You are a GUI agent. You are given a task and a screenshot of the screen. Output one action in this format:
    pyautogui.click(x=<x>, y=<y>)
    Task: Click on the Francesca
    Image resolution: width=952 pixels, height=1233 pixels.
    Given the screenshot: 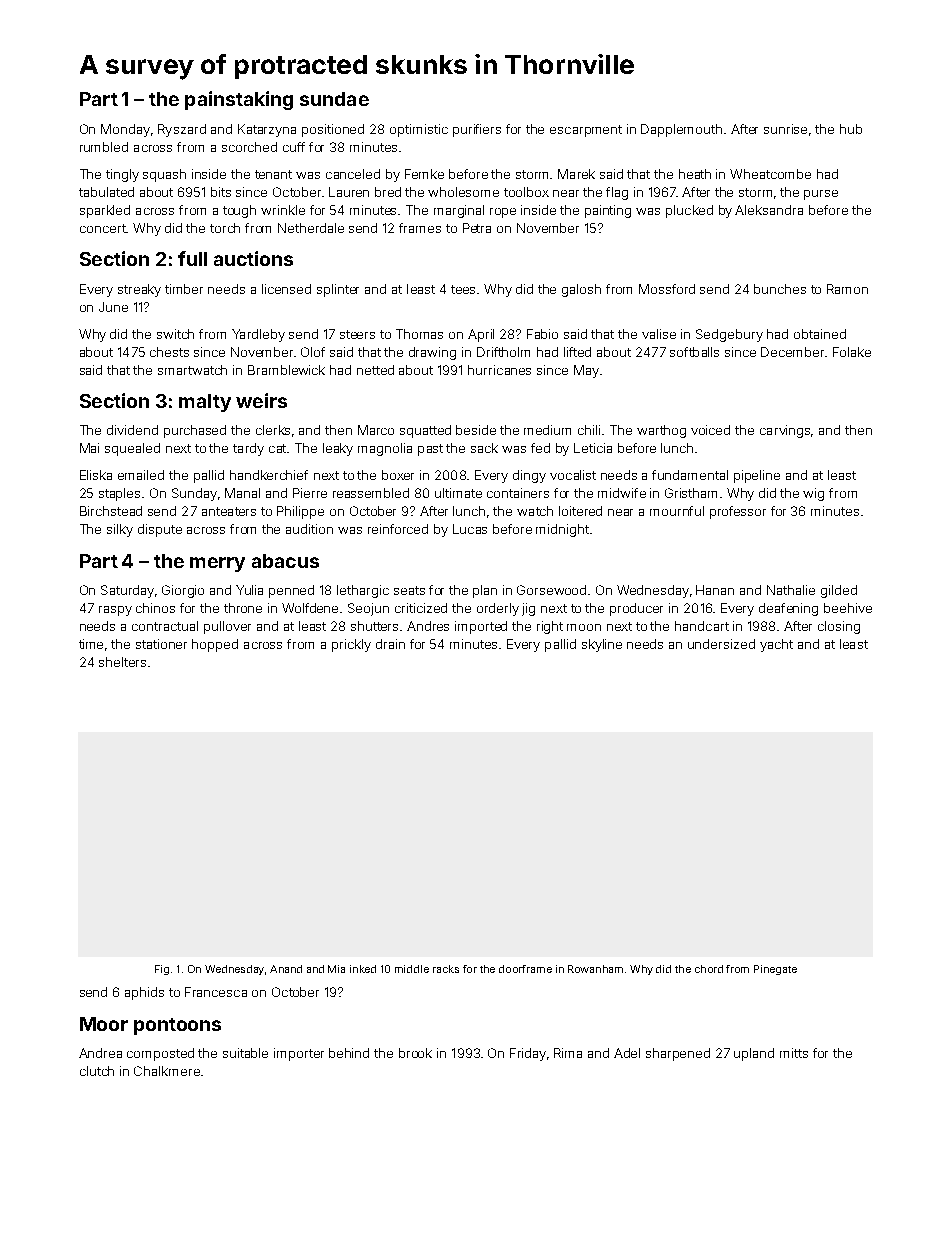 What is the action you would take?
    pyautogui.click(x=216, y=992)
